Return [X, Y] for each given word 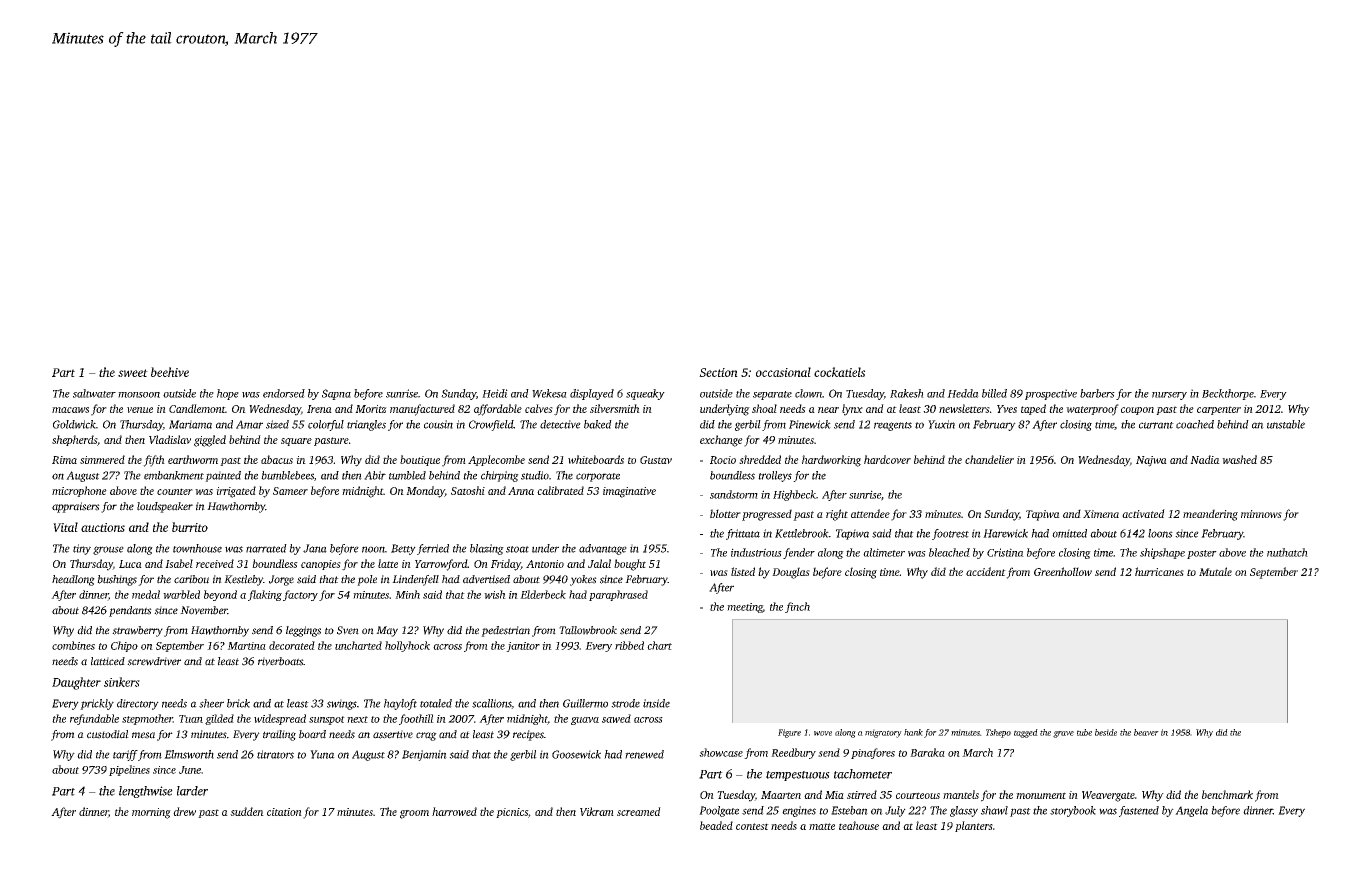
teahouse [859, 825]
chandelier [989, 459]
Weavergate [1108, 796]
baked [598, 424]
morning [151, 813]
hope [228, 394]
